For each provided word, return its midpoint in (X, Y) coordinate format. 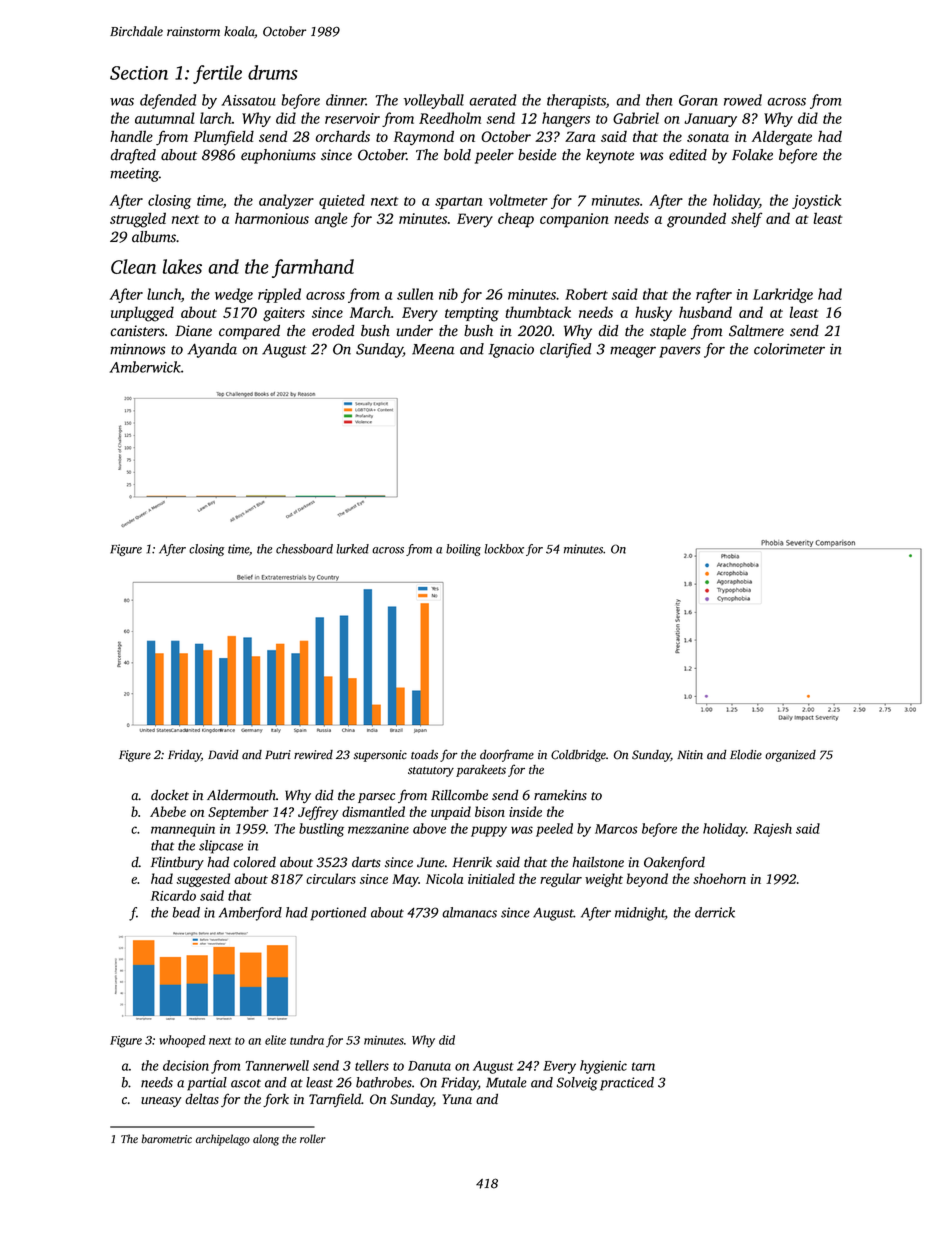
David (223, 755)
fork (276, 1100)
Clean (133, 266)
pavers (680, 352)
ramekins (560, 795)
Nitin (690, 755)
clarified (566, 350)
